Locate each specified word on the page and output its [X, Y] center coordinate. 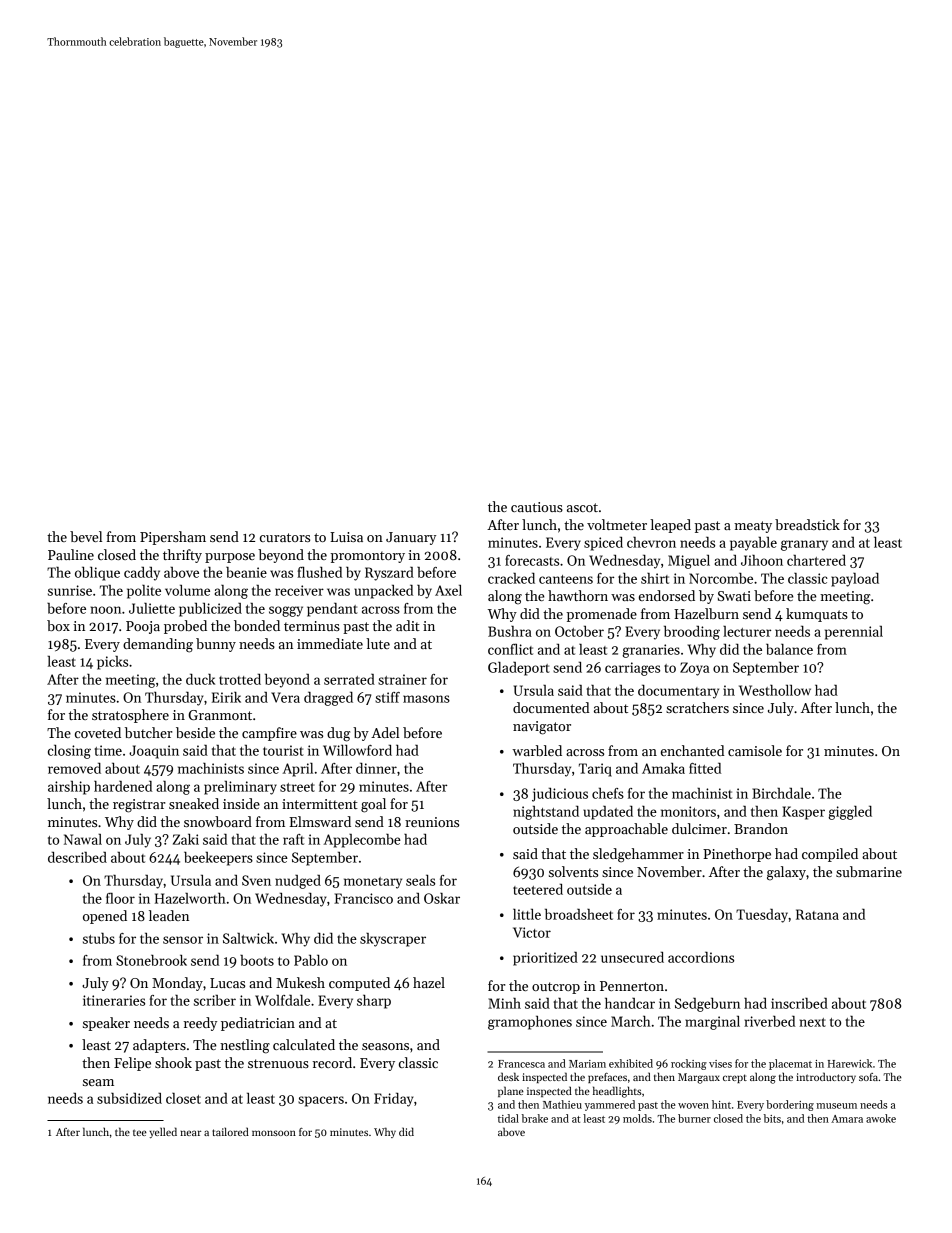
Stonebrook [151, 960]
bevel [86, 536]
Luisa [346, 537]
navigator [542, 728]
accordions [701, 957]
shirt [655, 578]
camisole [755, 750]
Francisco [363, 898]
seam [98, 1082]
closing [69, 752]
